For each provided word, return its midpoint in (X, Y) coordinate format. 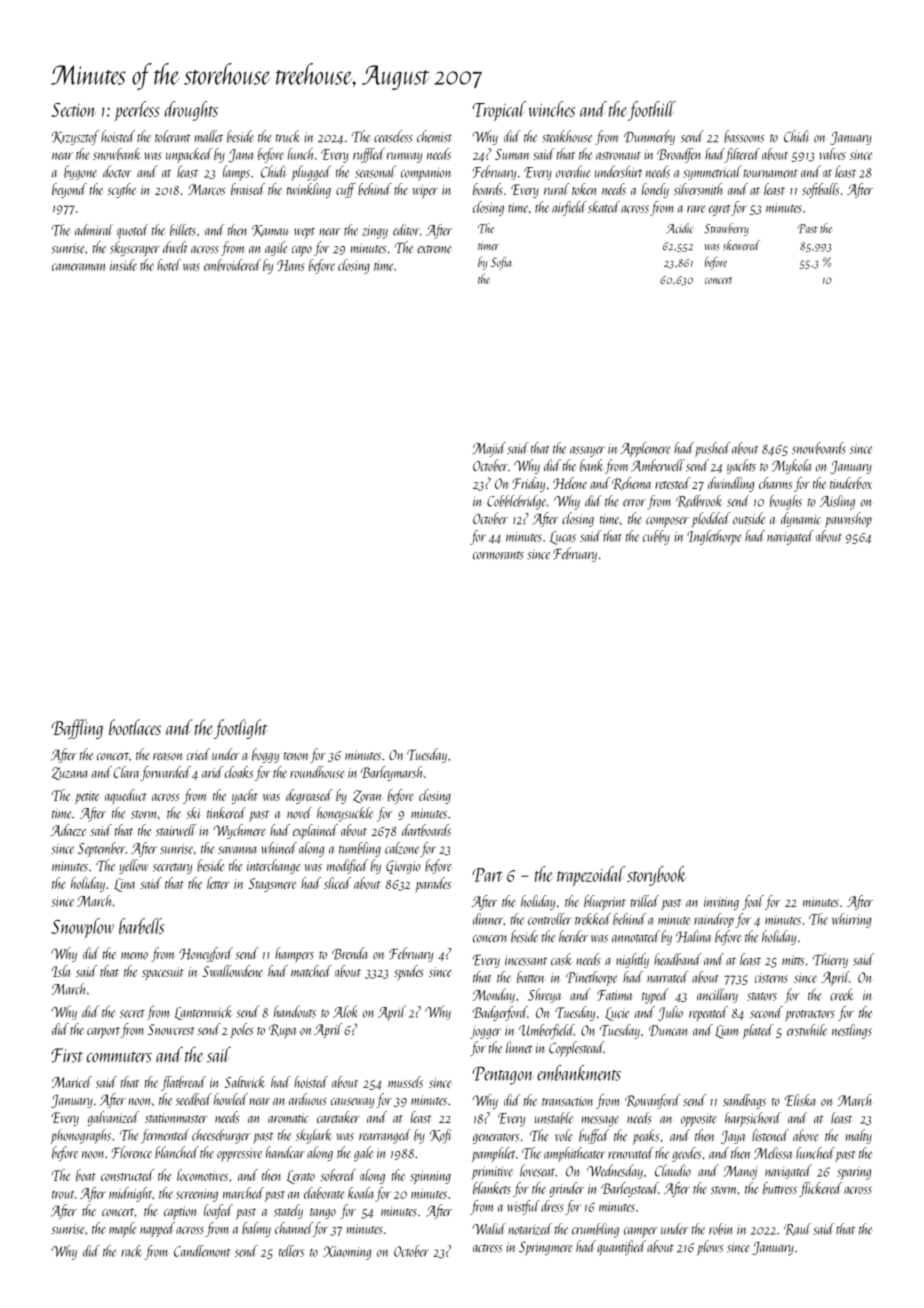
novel (299, 813)
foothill (652, 111)
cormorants (498, 555)
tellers (291, 1251)
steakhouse (567, 136)
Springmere (545, 1248)
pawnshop (848, 520)
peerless (137, 111)
